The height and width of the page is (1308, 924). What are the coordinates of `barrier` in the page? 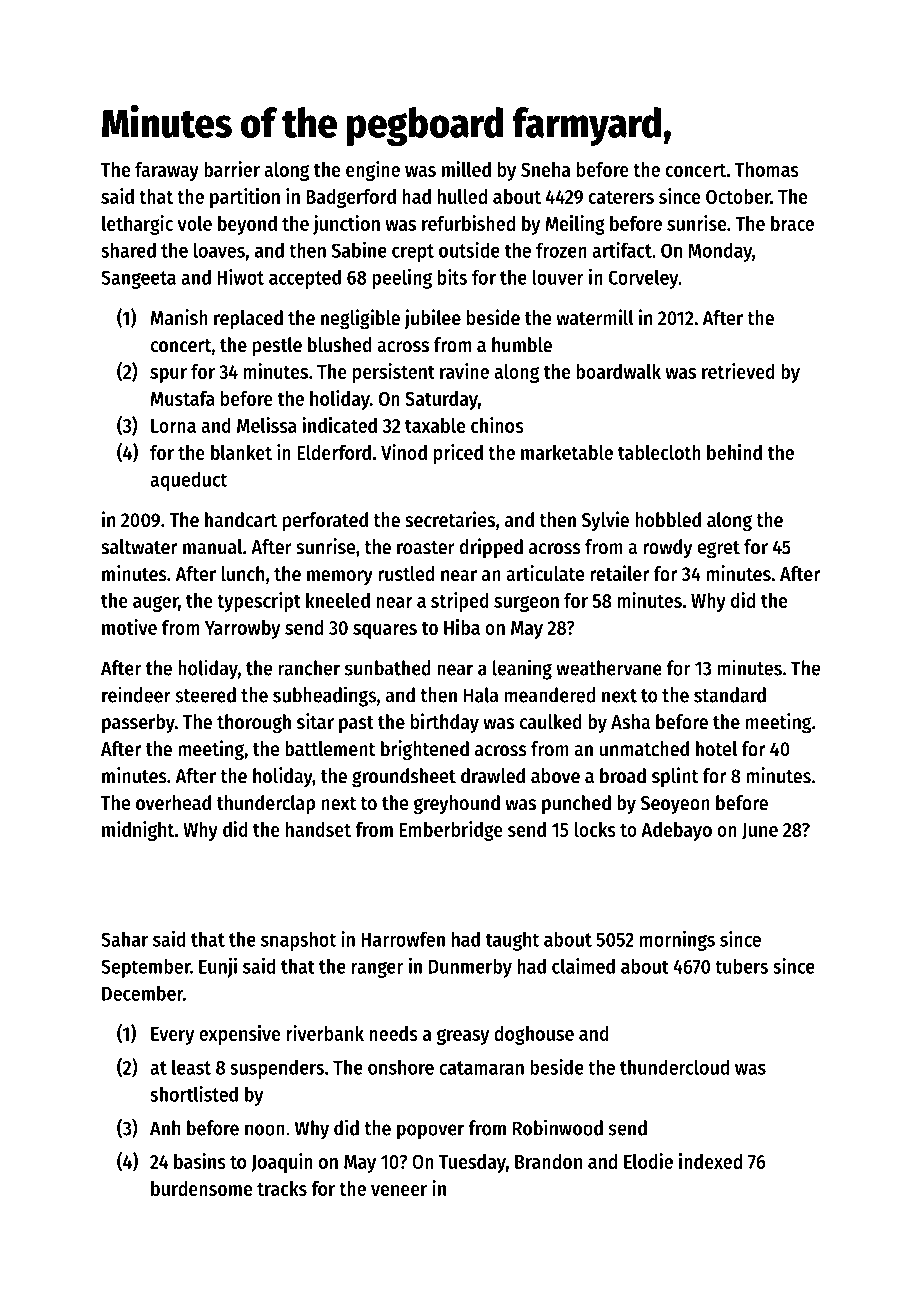 It's located at (232, 169).
